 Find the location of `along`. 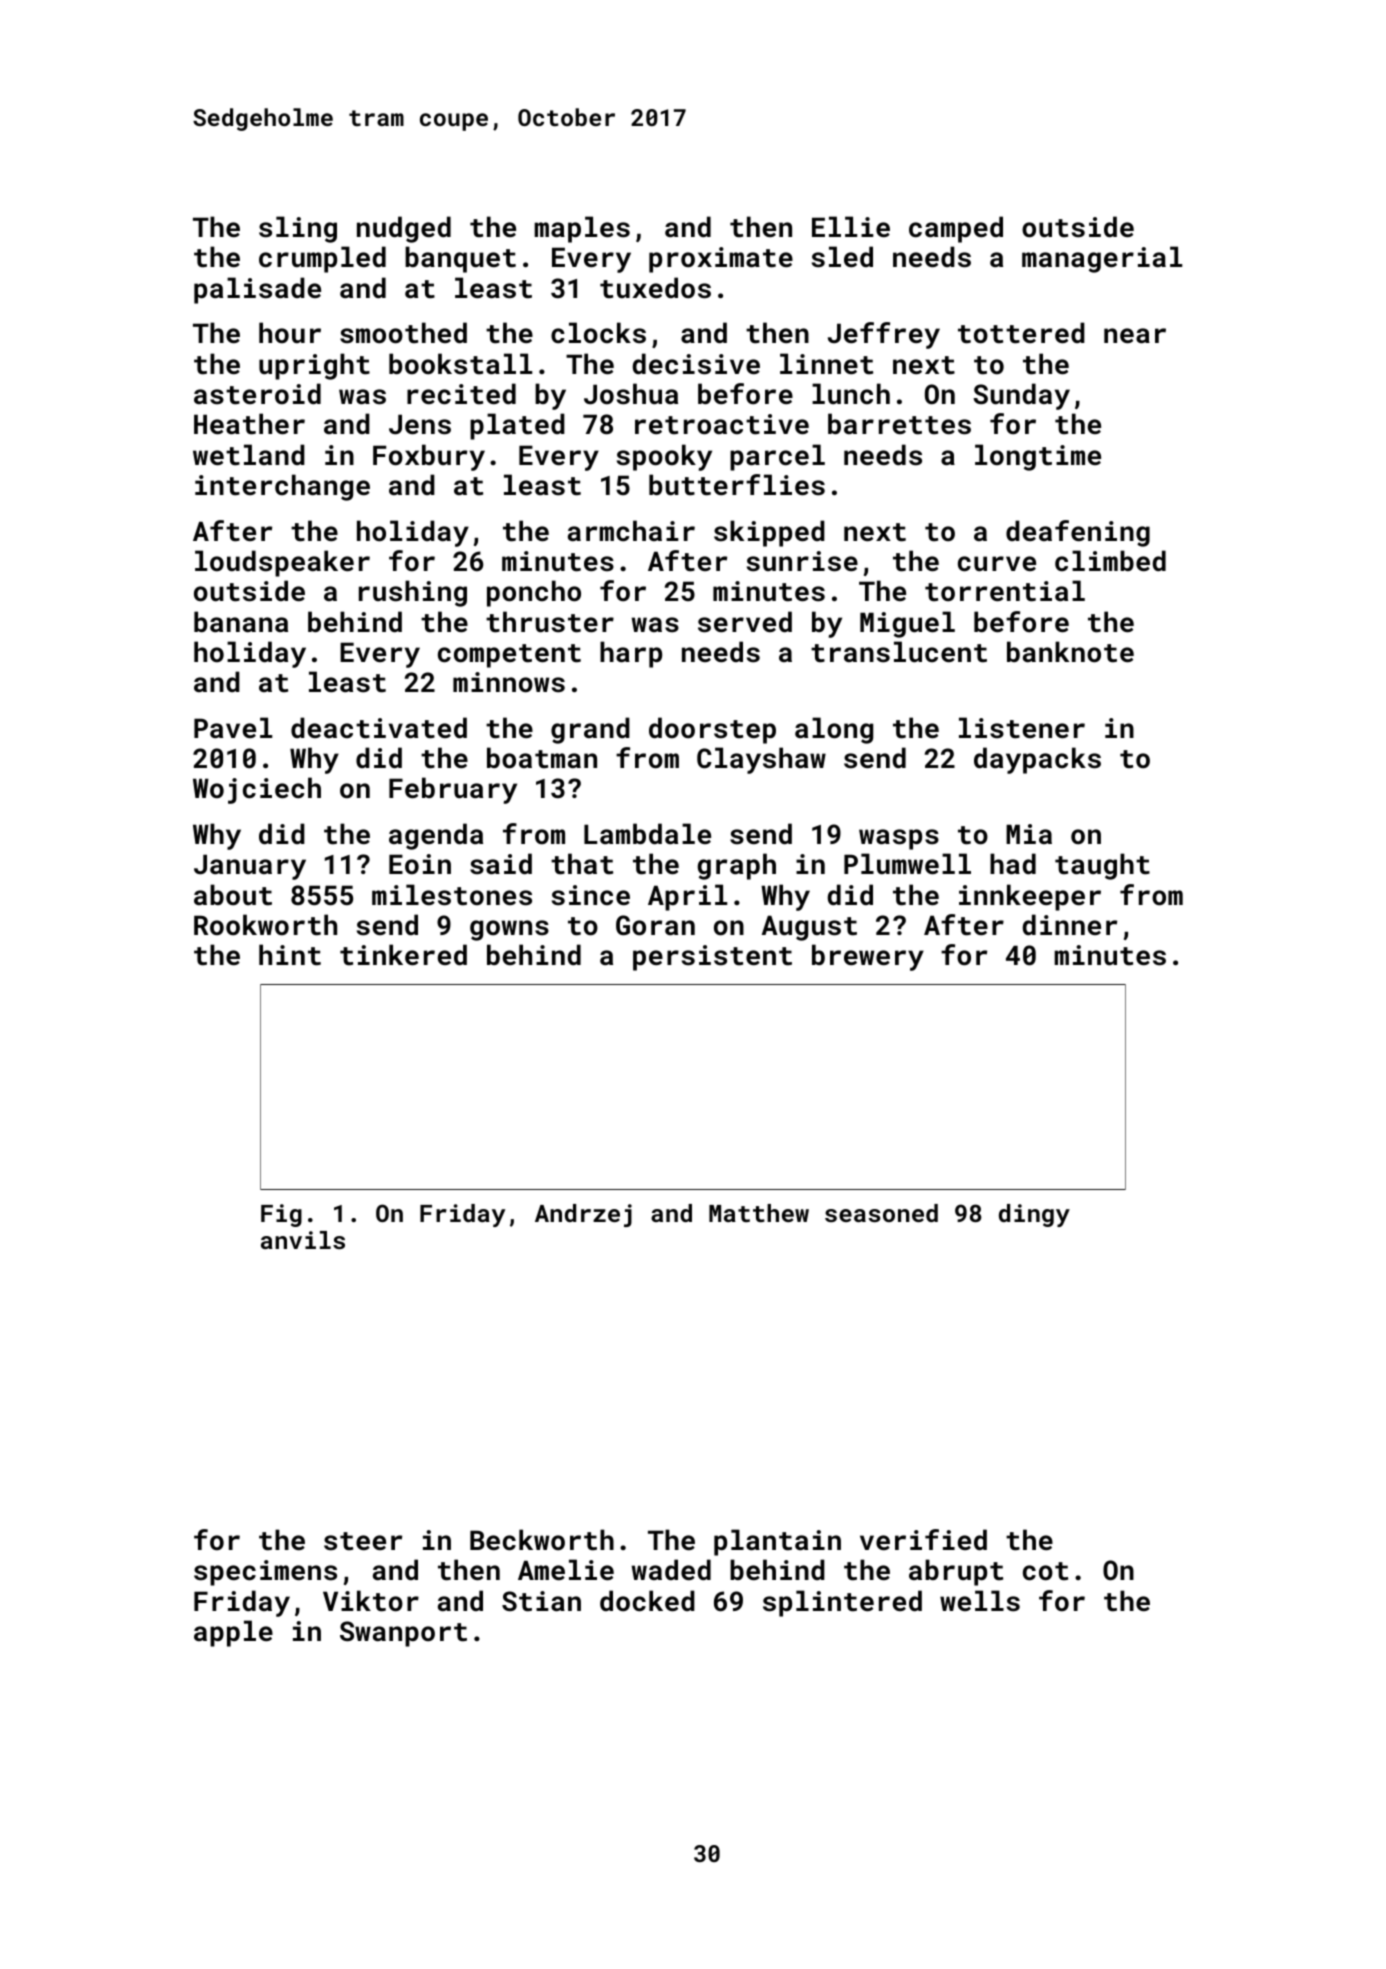

along is located at coordinates (834, 730).
